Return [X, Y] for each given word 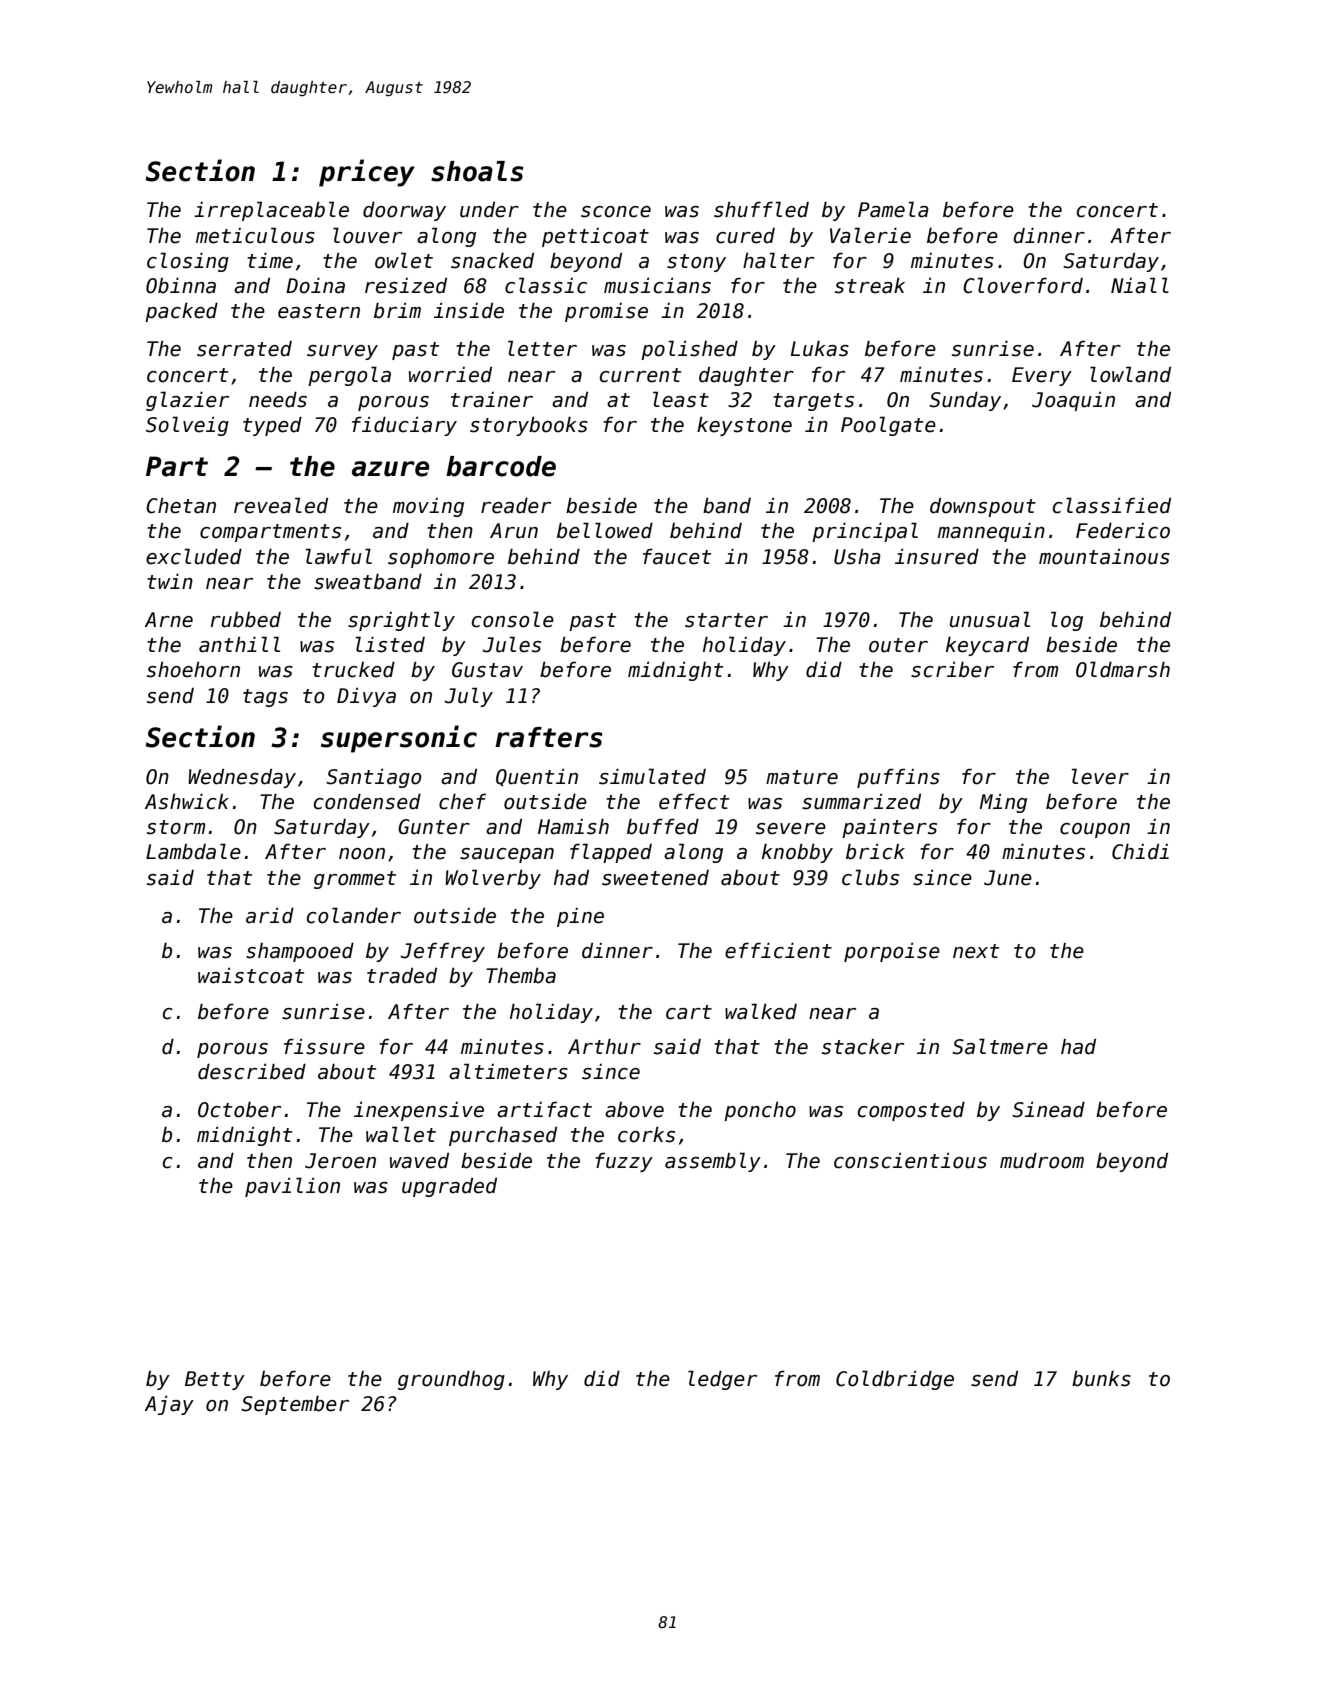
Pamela [893, 209]
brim [397, 310]
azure [390, 469]
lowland [1130, 374]
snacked [492, 260]
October [239, 1110]
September [295, 1405]
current [640, 375]
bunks [1101, 1378]
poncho [760, 1111]
